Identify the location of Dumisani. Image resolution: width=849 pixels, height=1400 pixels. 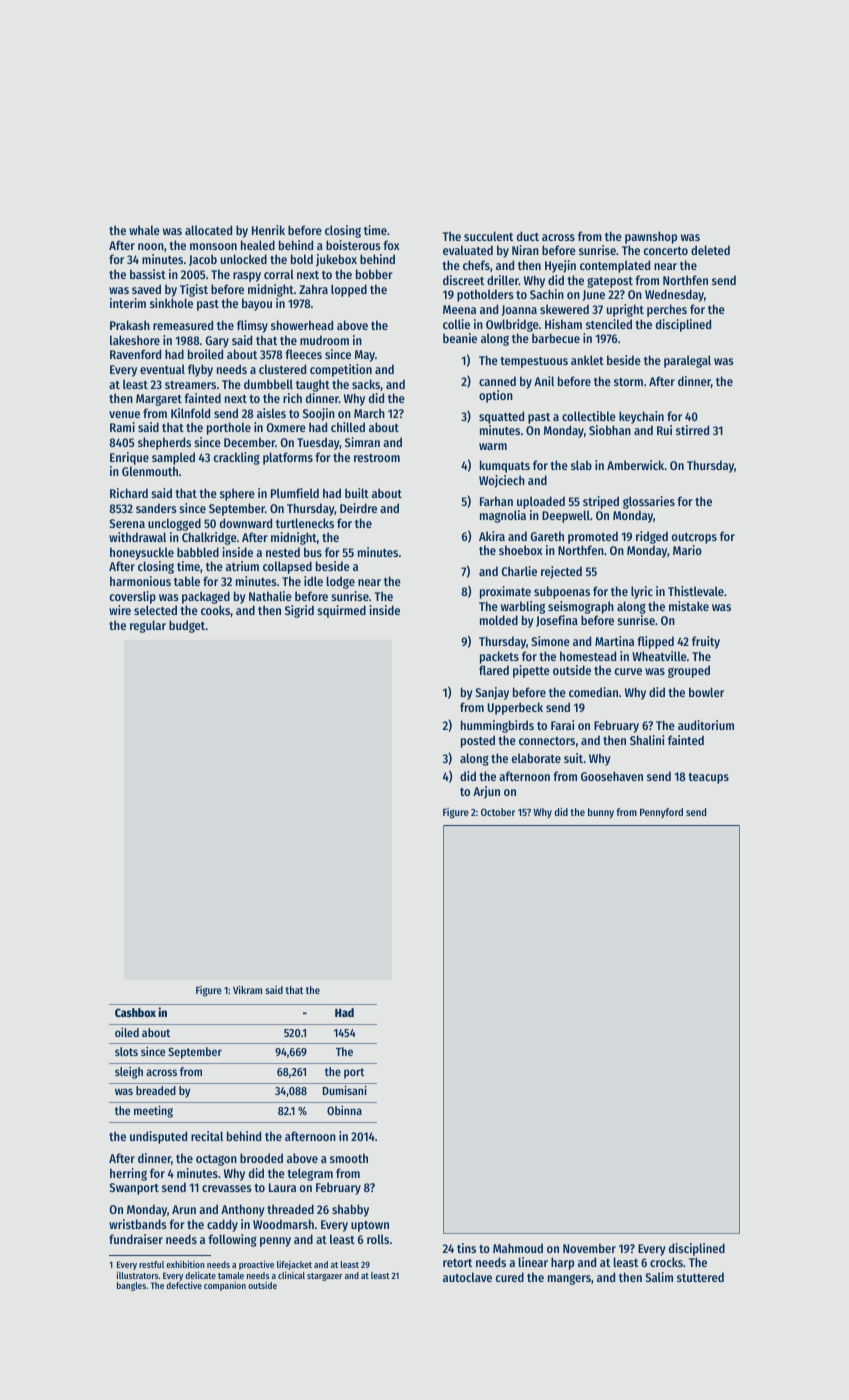
(345, 1090).
